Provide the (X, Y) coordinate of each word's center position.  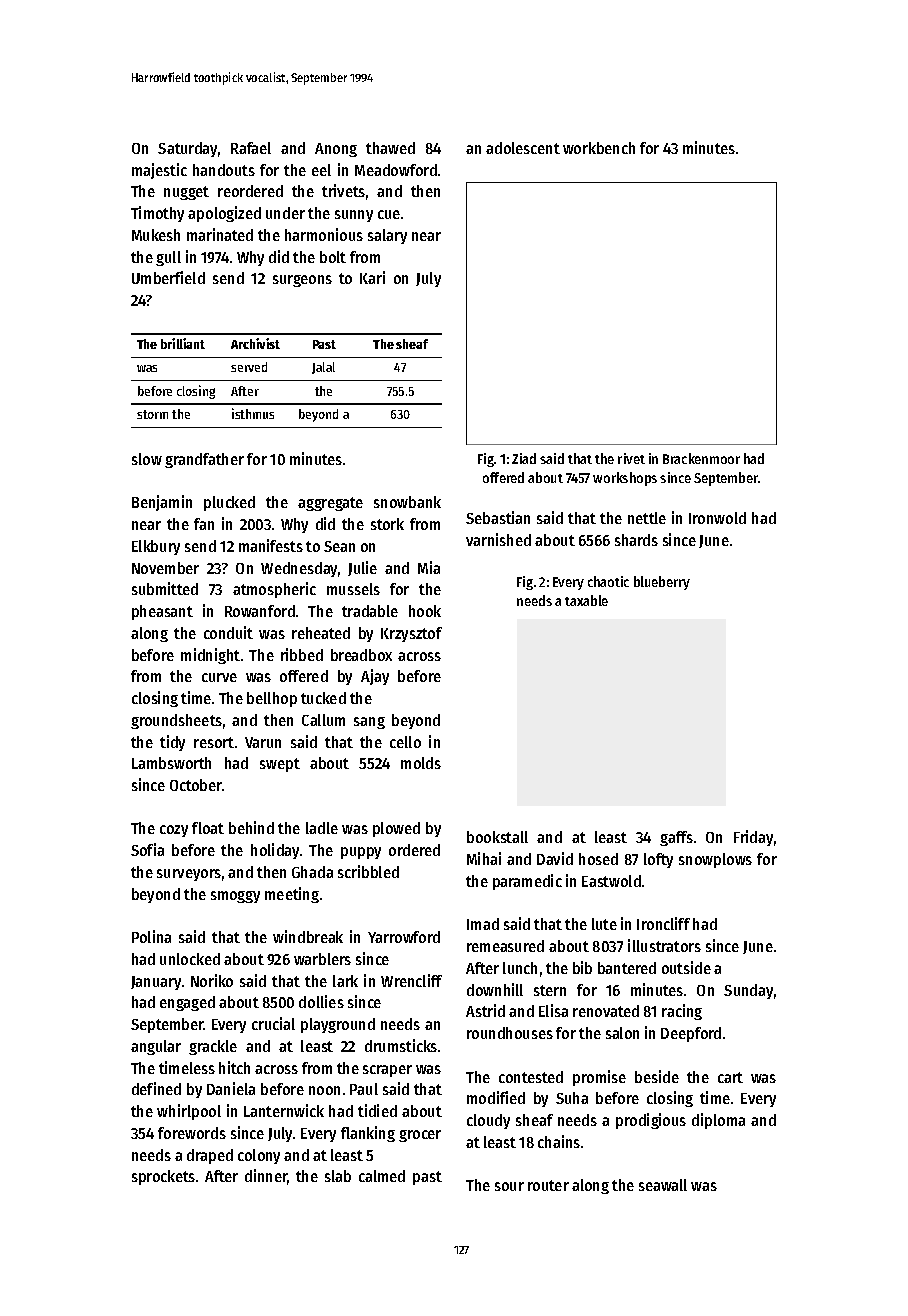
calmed (382, 1176)
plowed (396, 829)
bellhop (272, 699)
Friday (753, 838)
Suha (572, 1098)
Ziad (524, 458)
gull (168, 258)
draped (210, 1156)
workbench (599, 148)
